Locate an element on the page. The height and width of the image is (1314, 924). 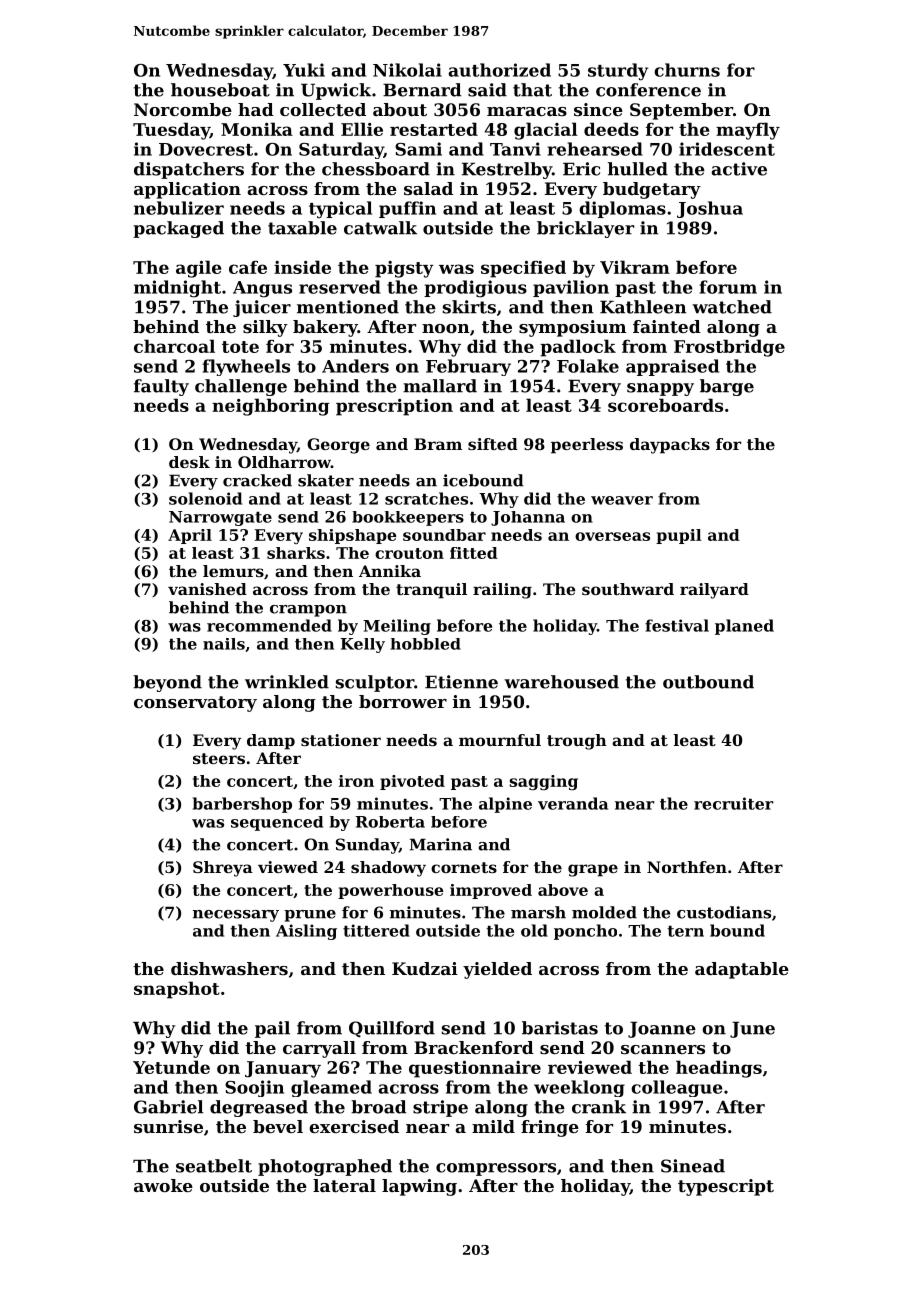
beyond is located at coordinates (167, 683).
